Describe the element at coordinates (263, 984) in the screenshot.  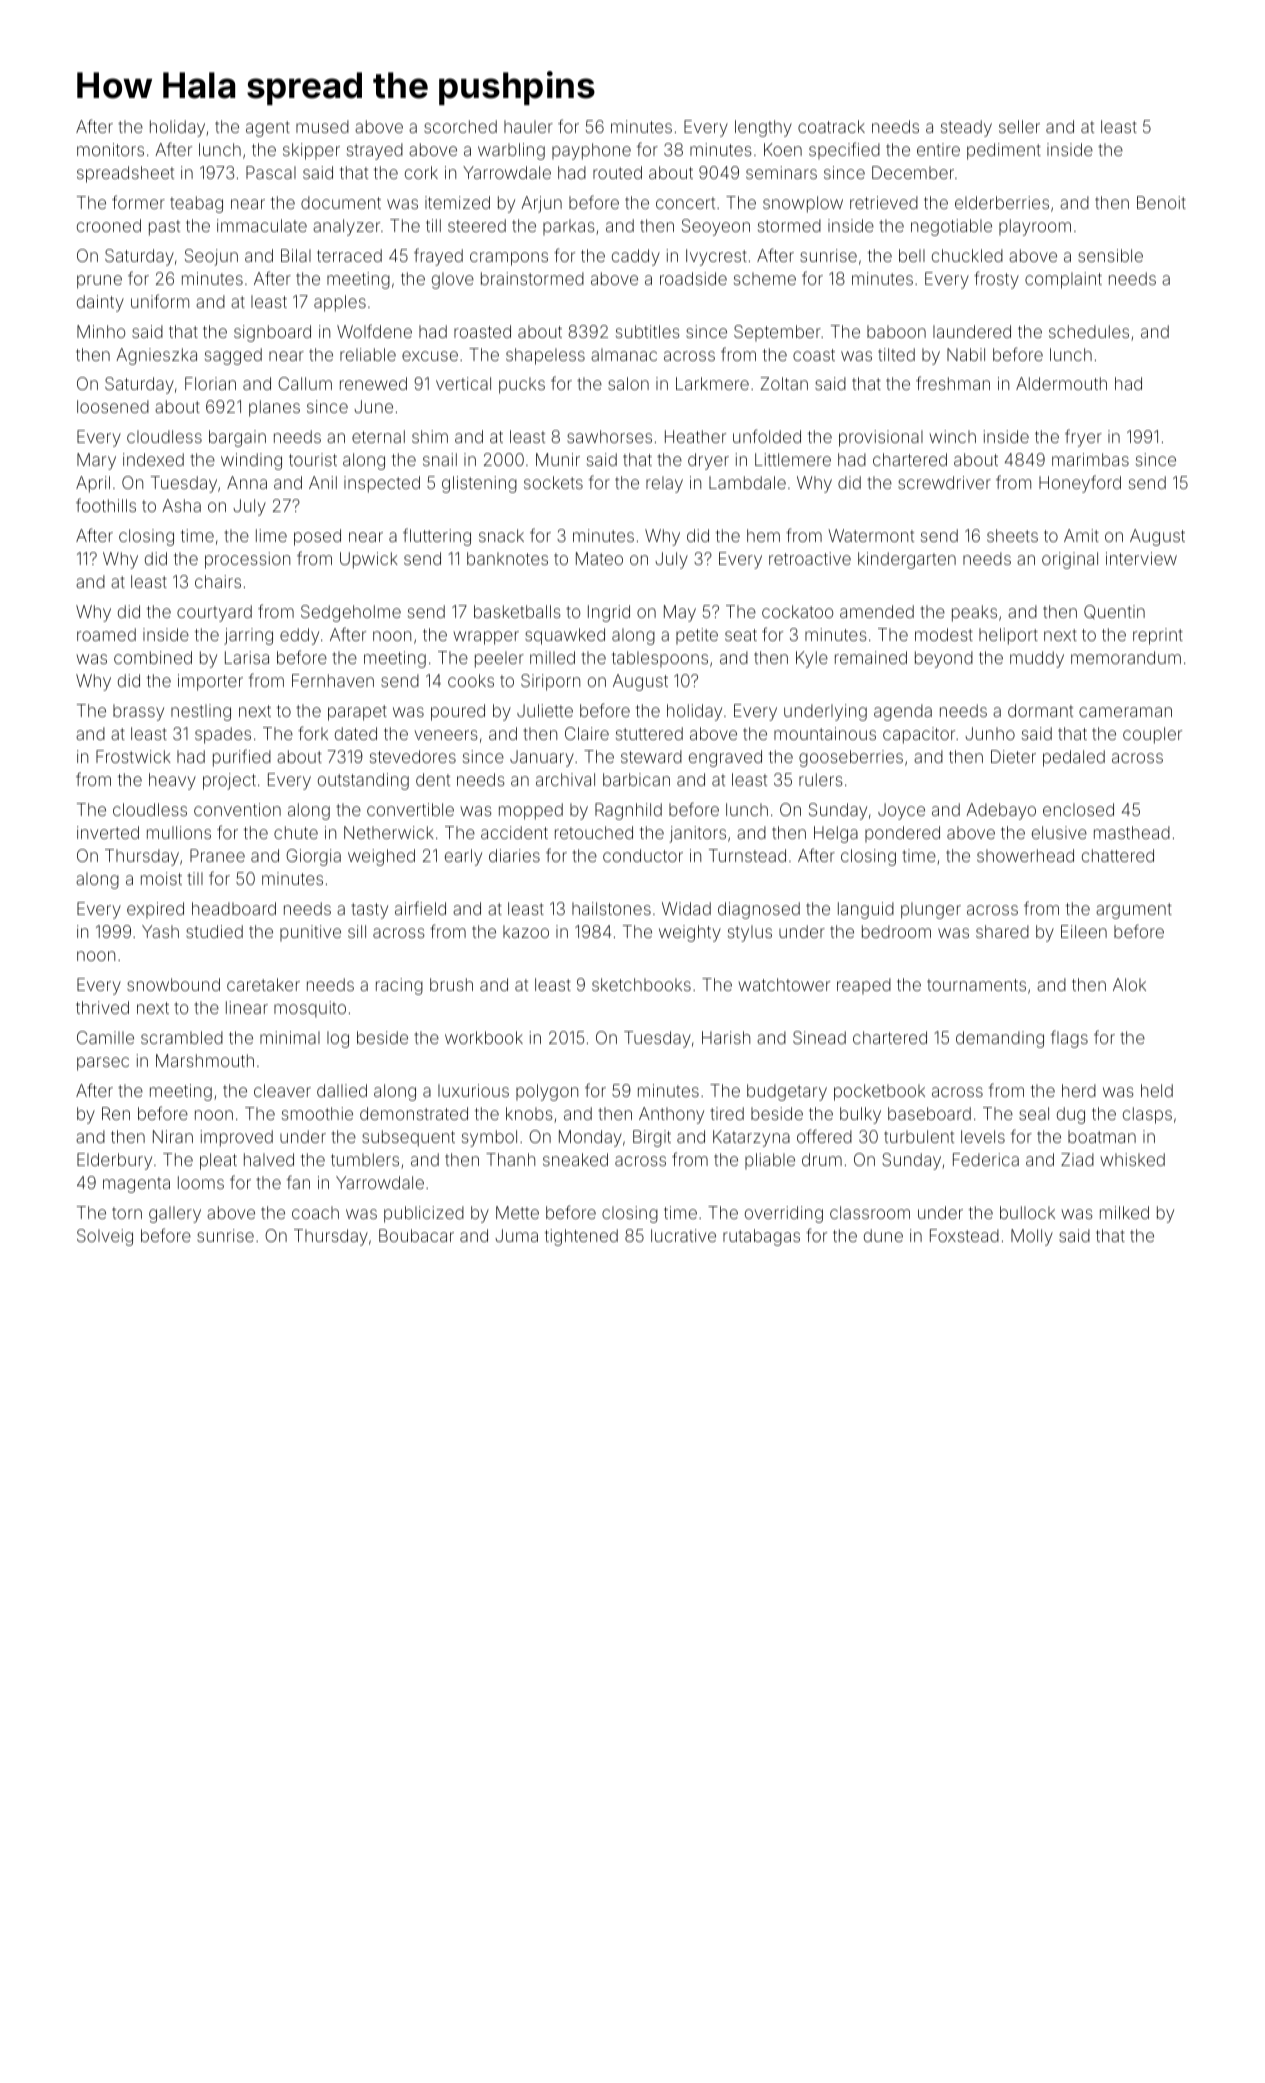
I see `caretaker` at that location.
